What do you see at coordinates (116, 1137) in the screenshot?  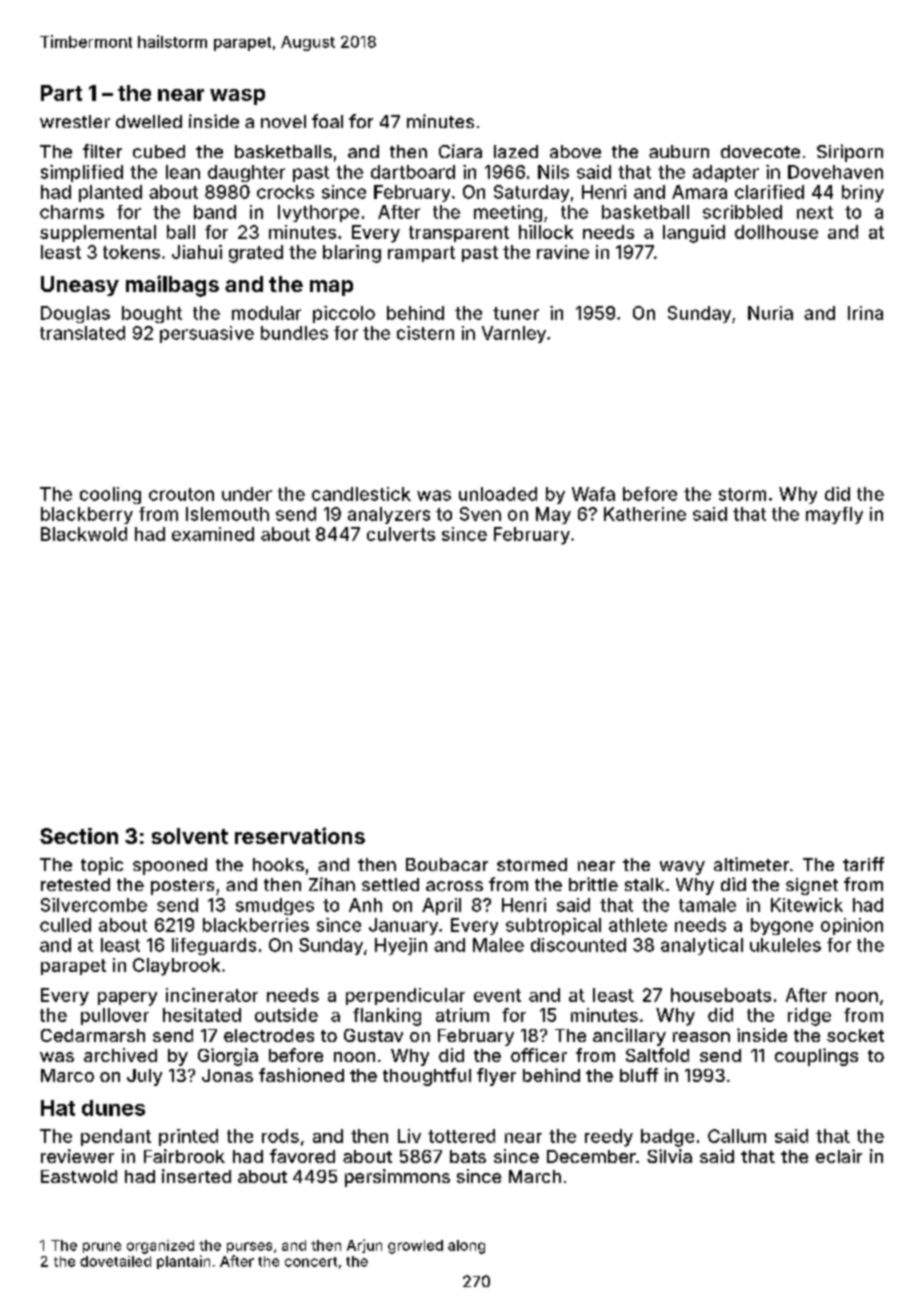 I see `pendant` at bounding box center [116, 1137].
